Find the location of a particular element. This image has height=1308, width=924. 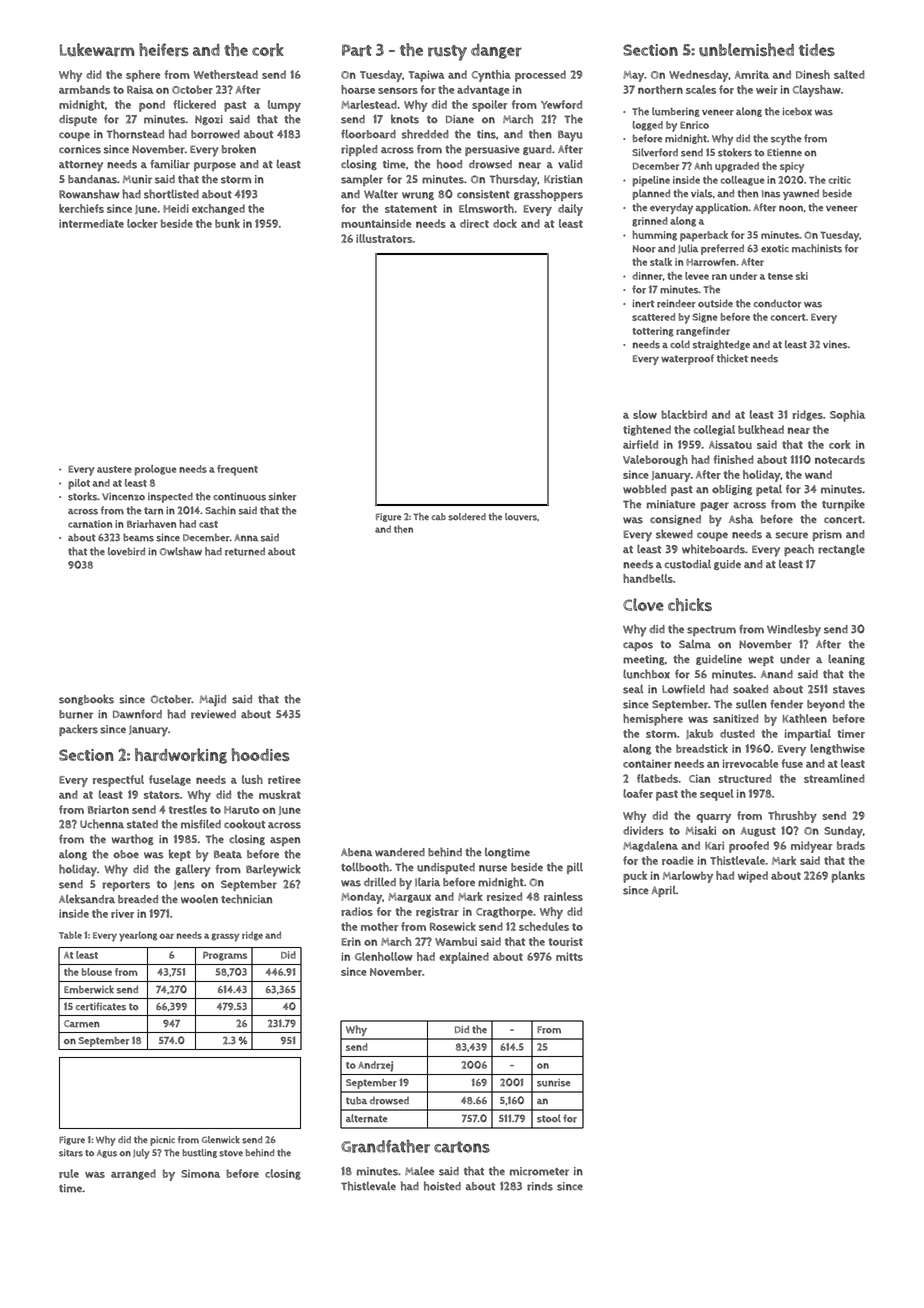

Wednesday is located at coordinates (699, 76).
